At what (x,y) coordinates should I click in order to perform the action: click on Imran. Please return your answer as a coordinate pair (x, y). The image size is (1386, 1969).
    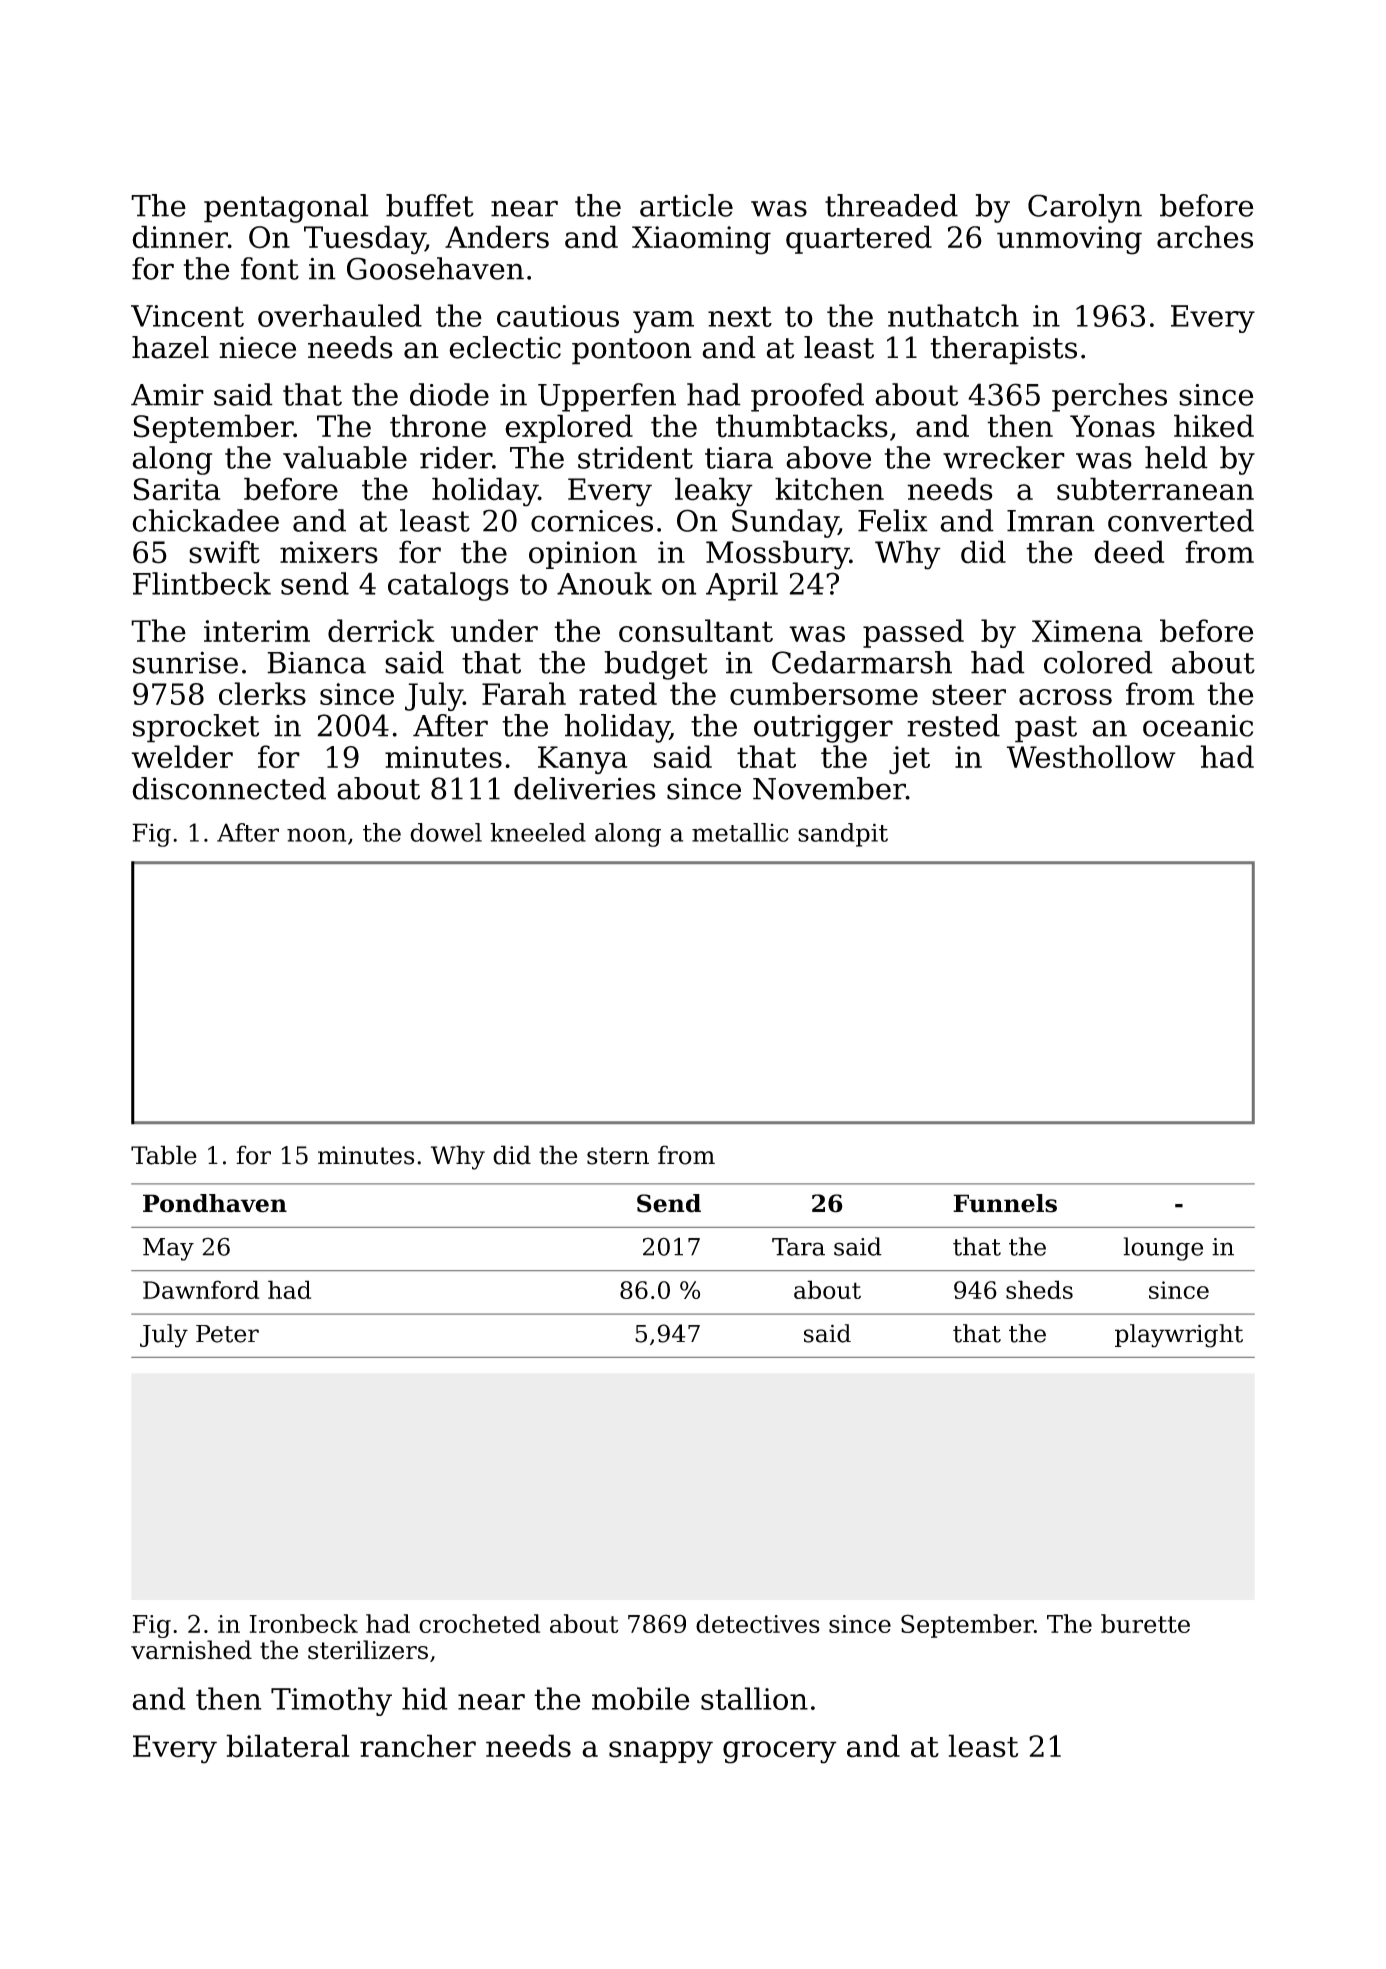
    Looking at the image, I should click on (1051, 521).
